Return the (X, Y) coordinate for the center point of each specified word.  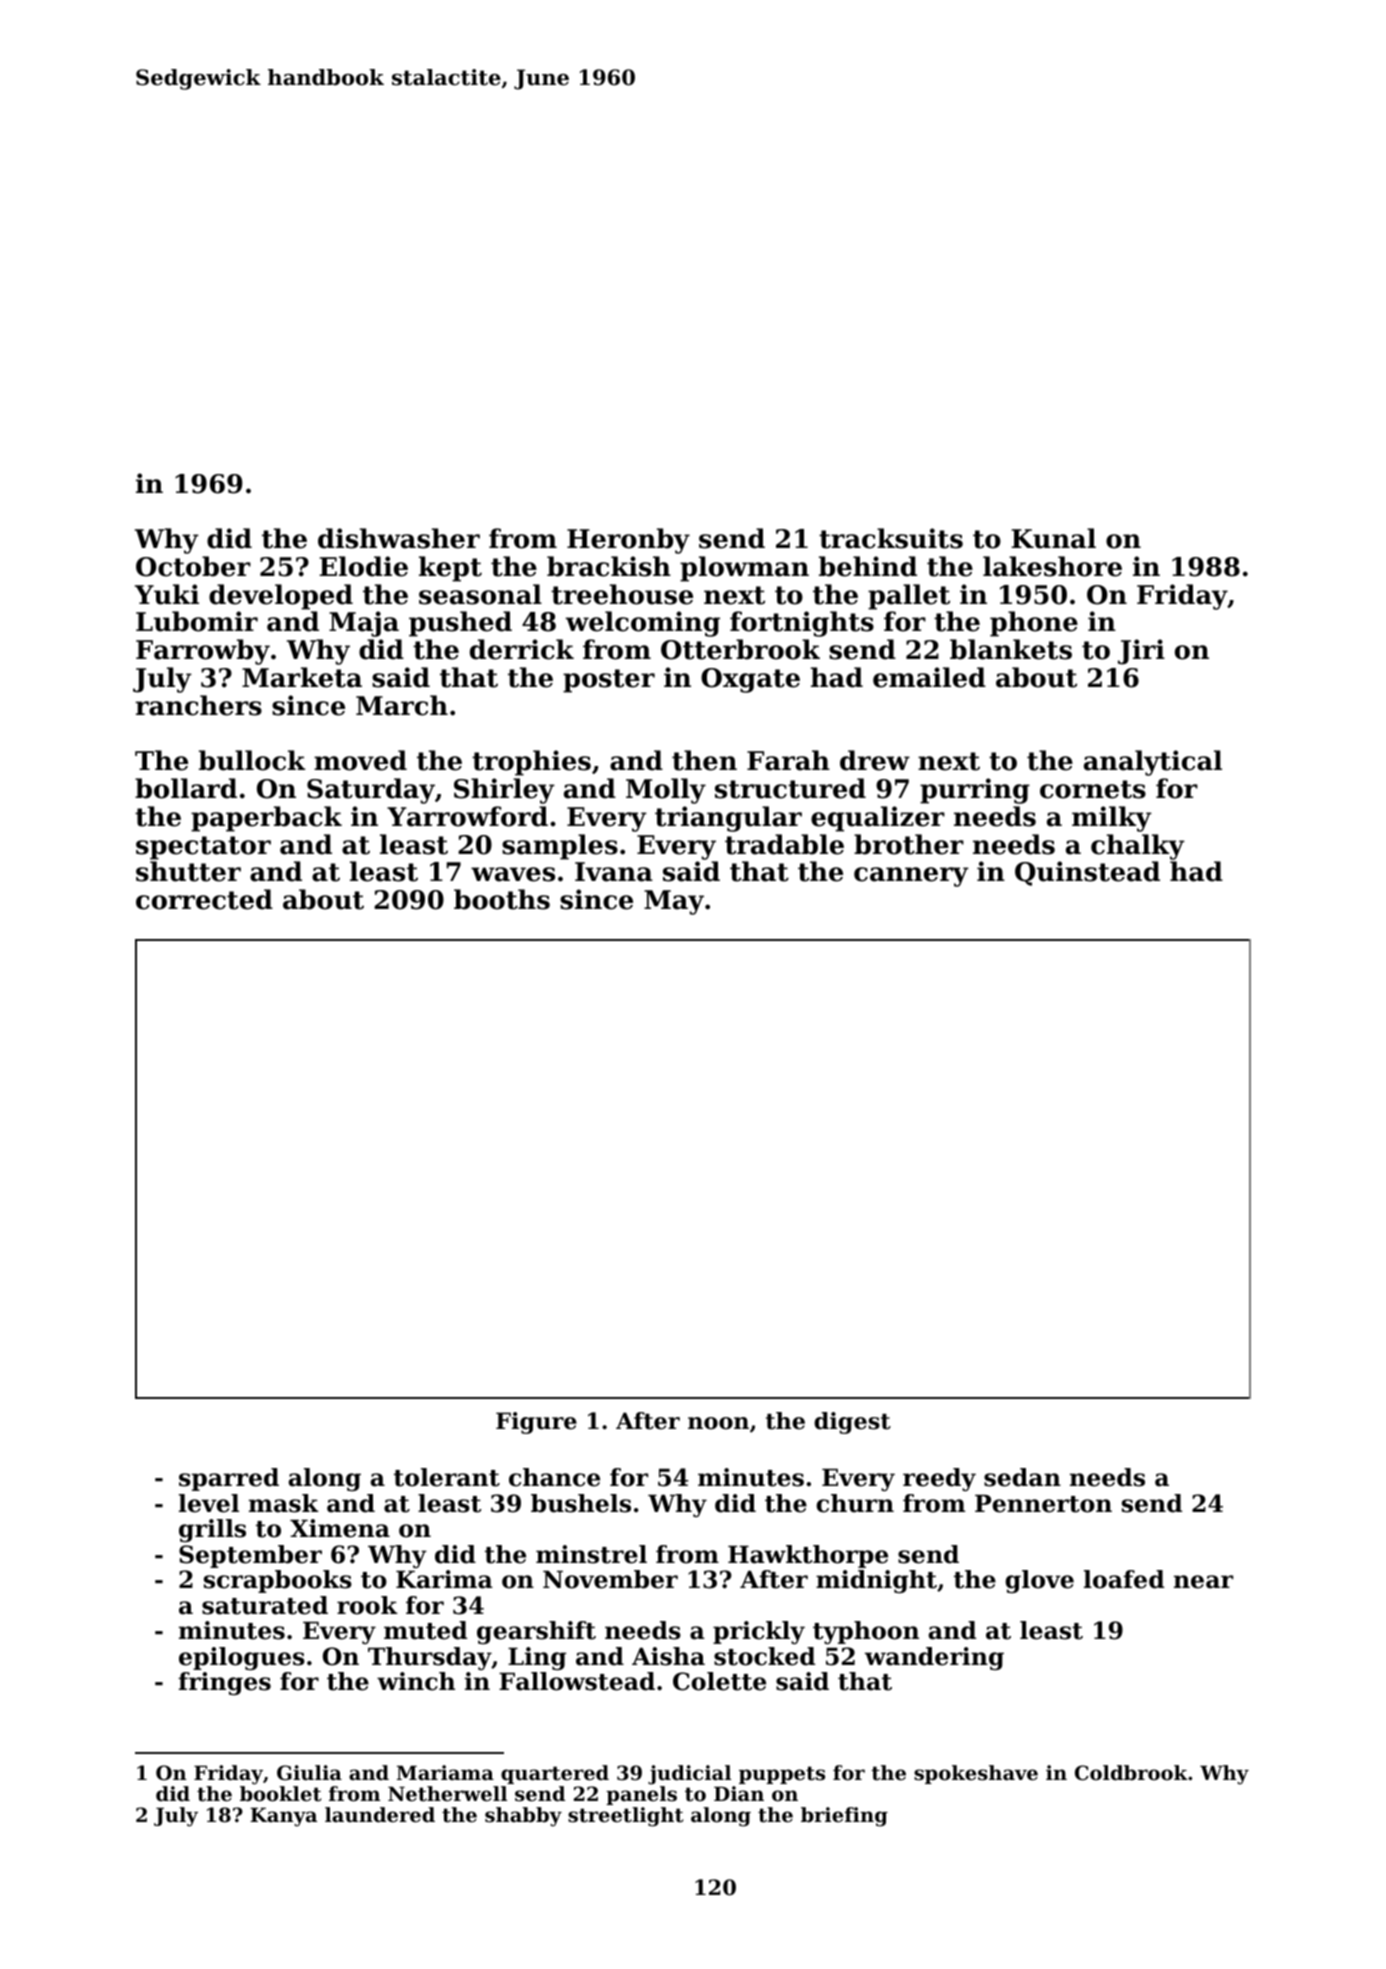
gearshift (536, 1632)
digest (852, 1423)
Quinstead (1087, 873)
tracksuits (891, 538)
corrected (204, 899)
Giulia (309, 1773)
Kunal (1053, 538)
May (674, 902)
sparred (229, 1479)
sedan (1022, 1477)
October (193, 566)
